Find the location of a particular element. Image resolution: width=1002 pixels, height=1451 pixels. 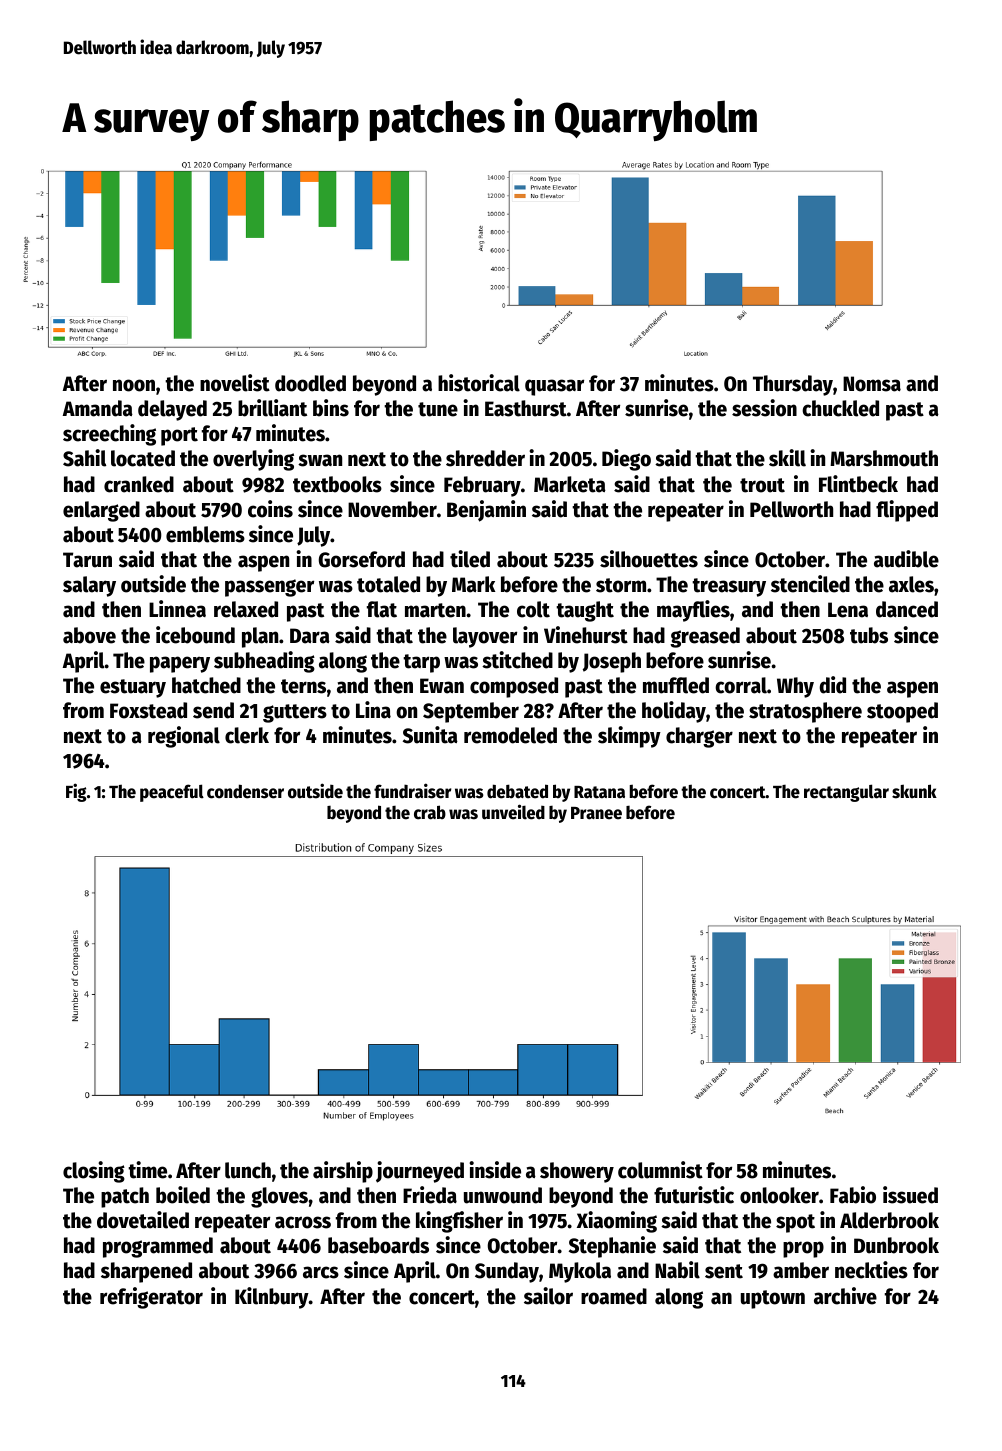

Pellworth is located at coordinates (791, 509).
